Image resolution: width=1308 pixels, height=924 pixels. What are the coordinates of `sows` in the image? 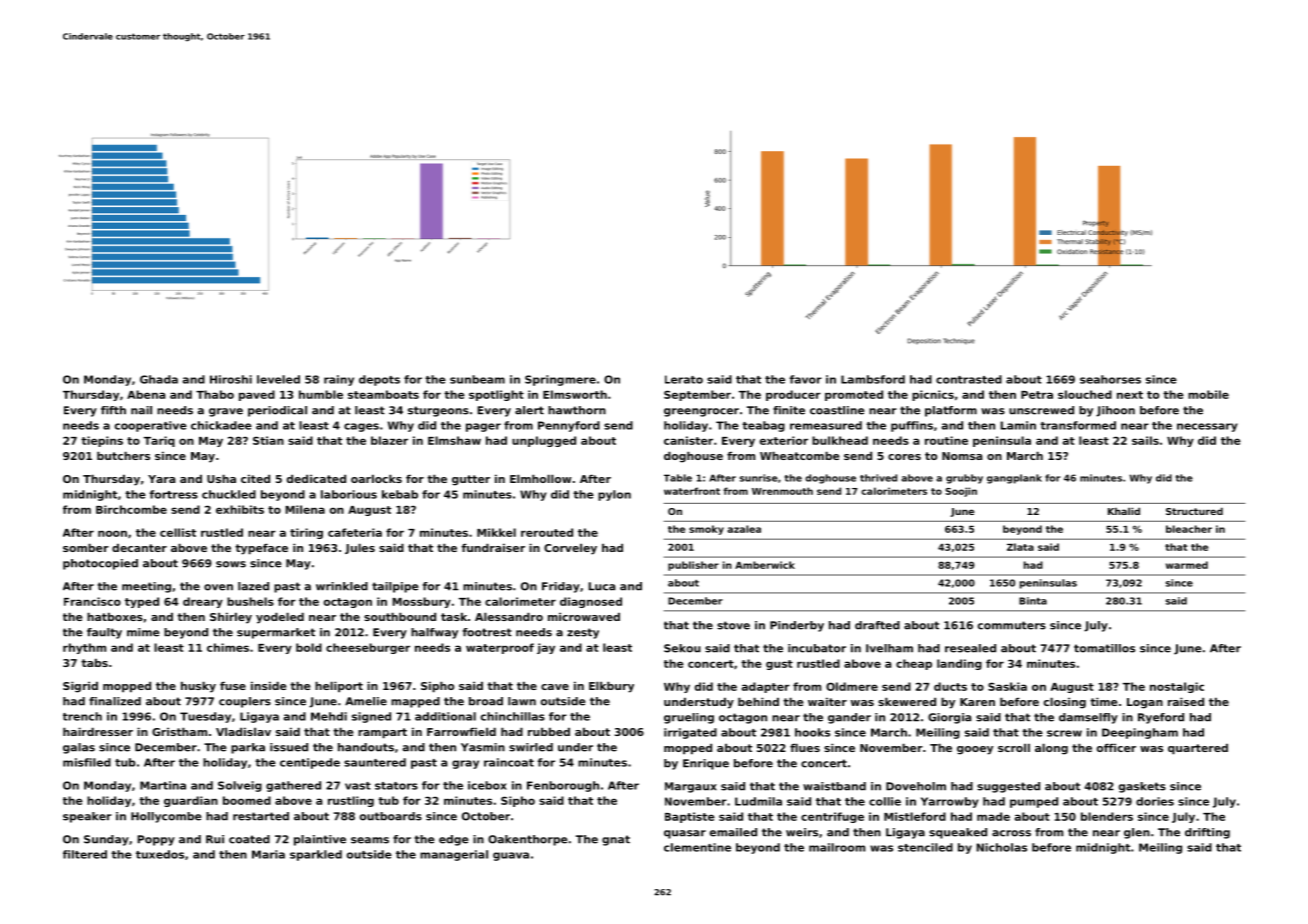 It's located at (231, 564).
